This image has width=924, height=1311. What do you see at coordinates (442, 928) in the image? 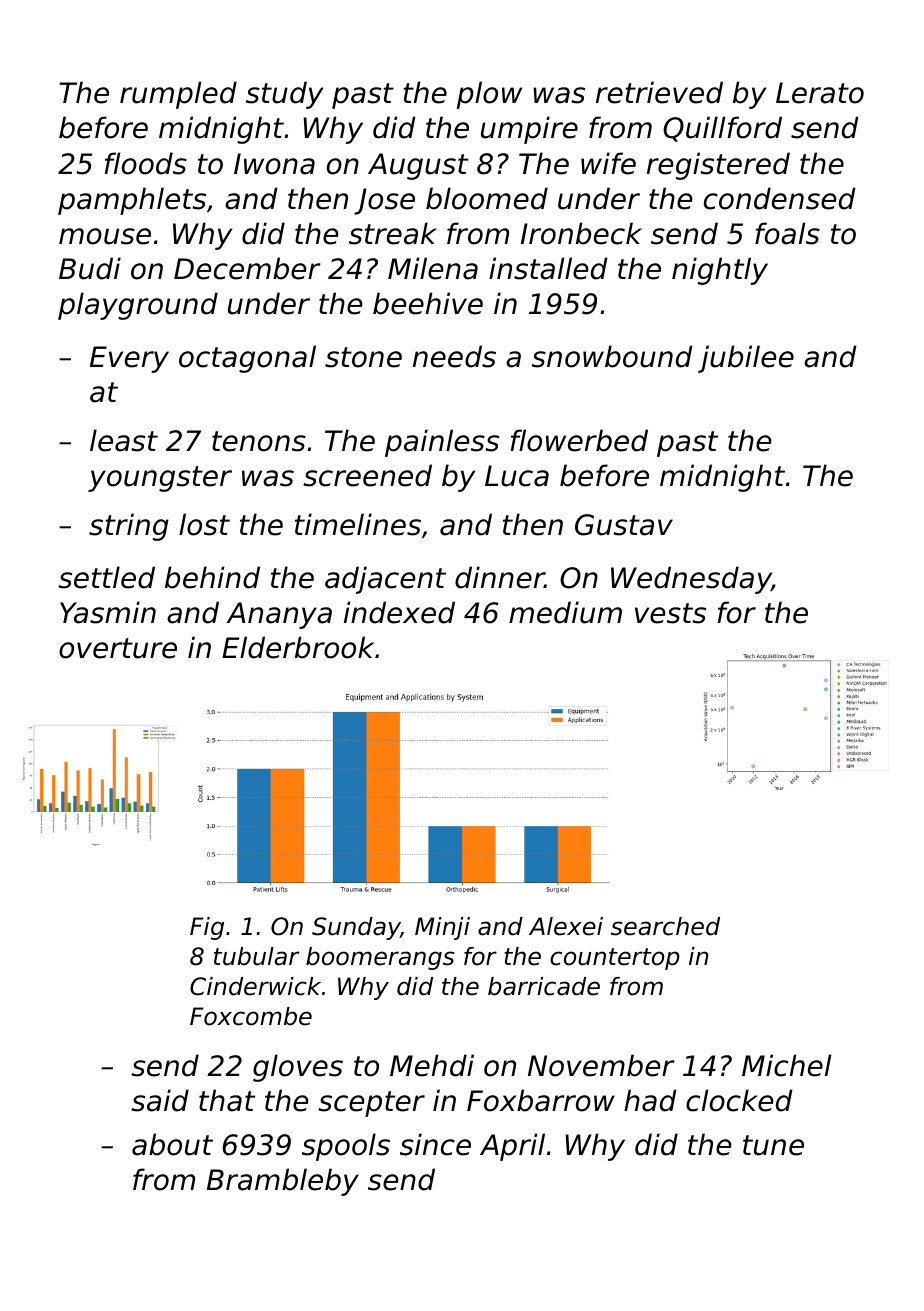
I see `Minji` at bounding box center [442, 928].
